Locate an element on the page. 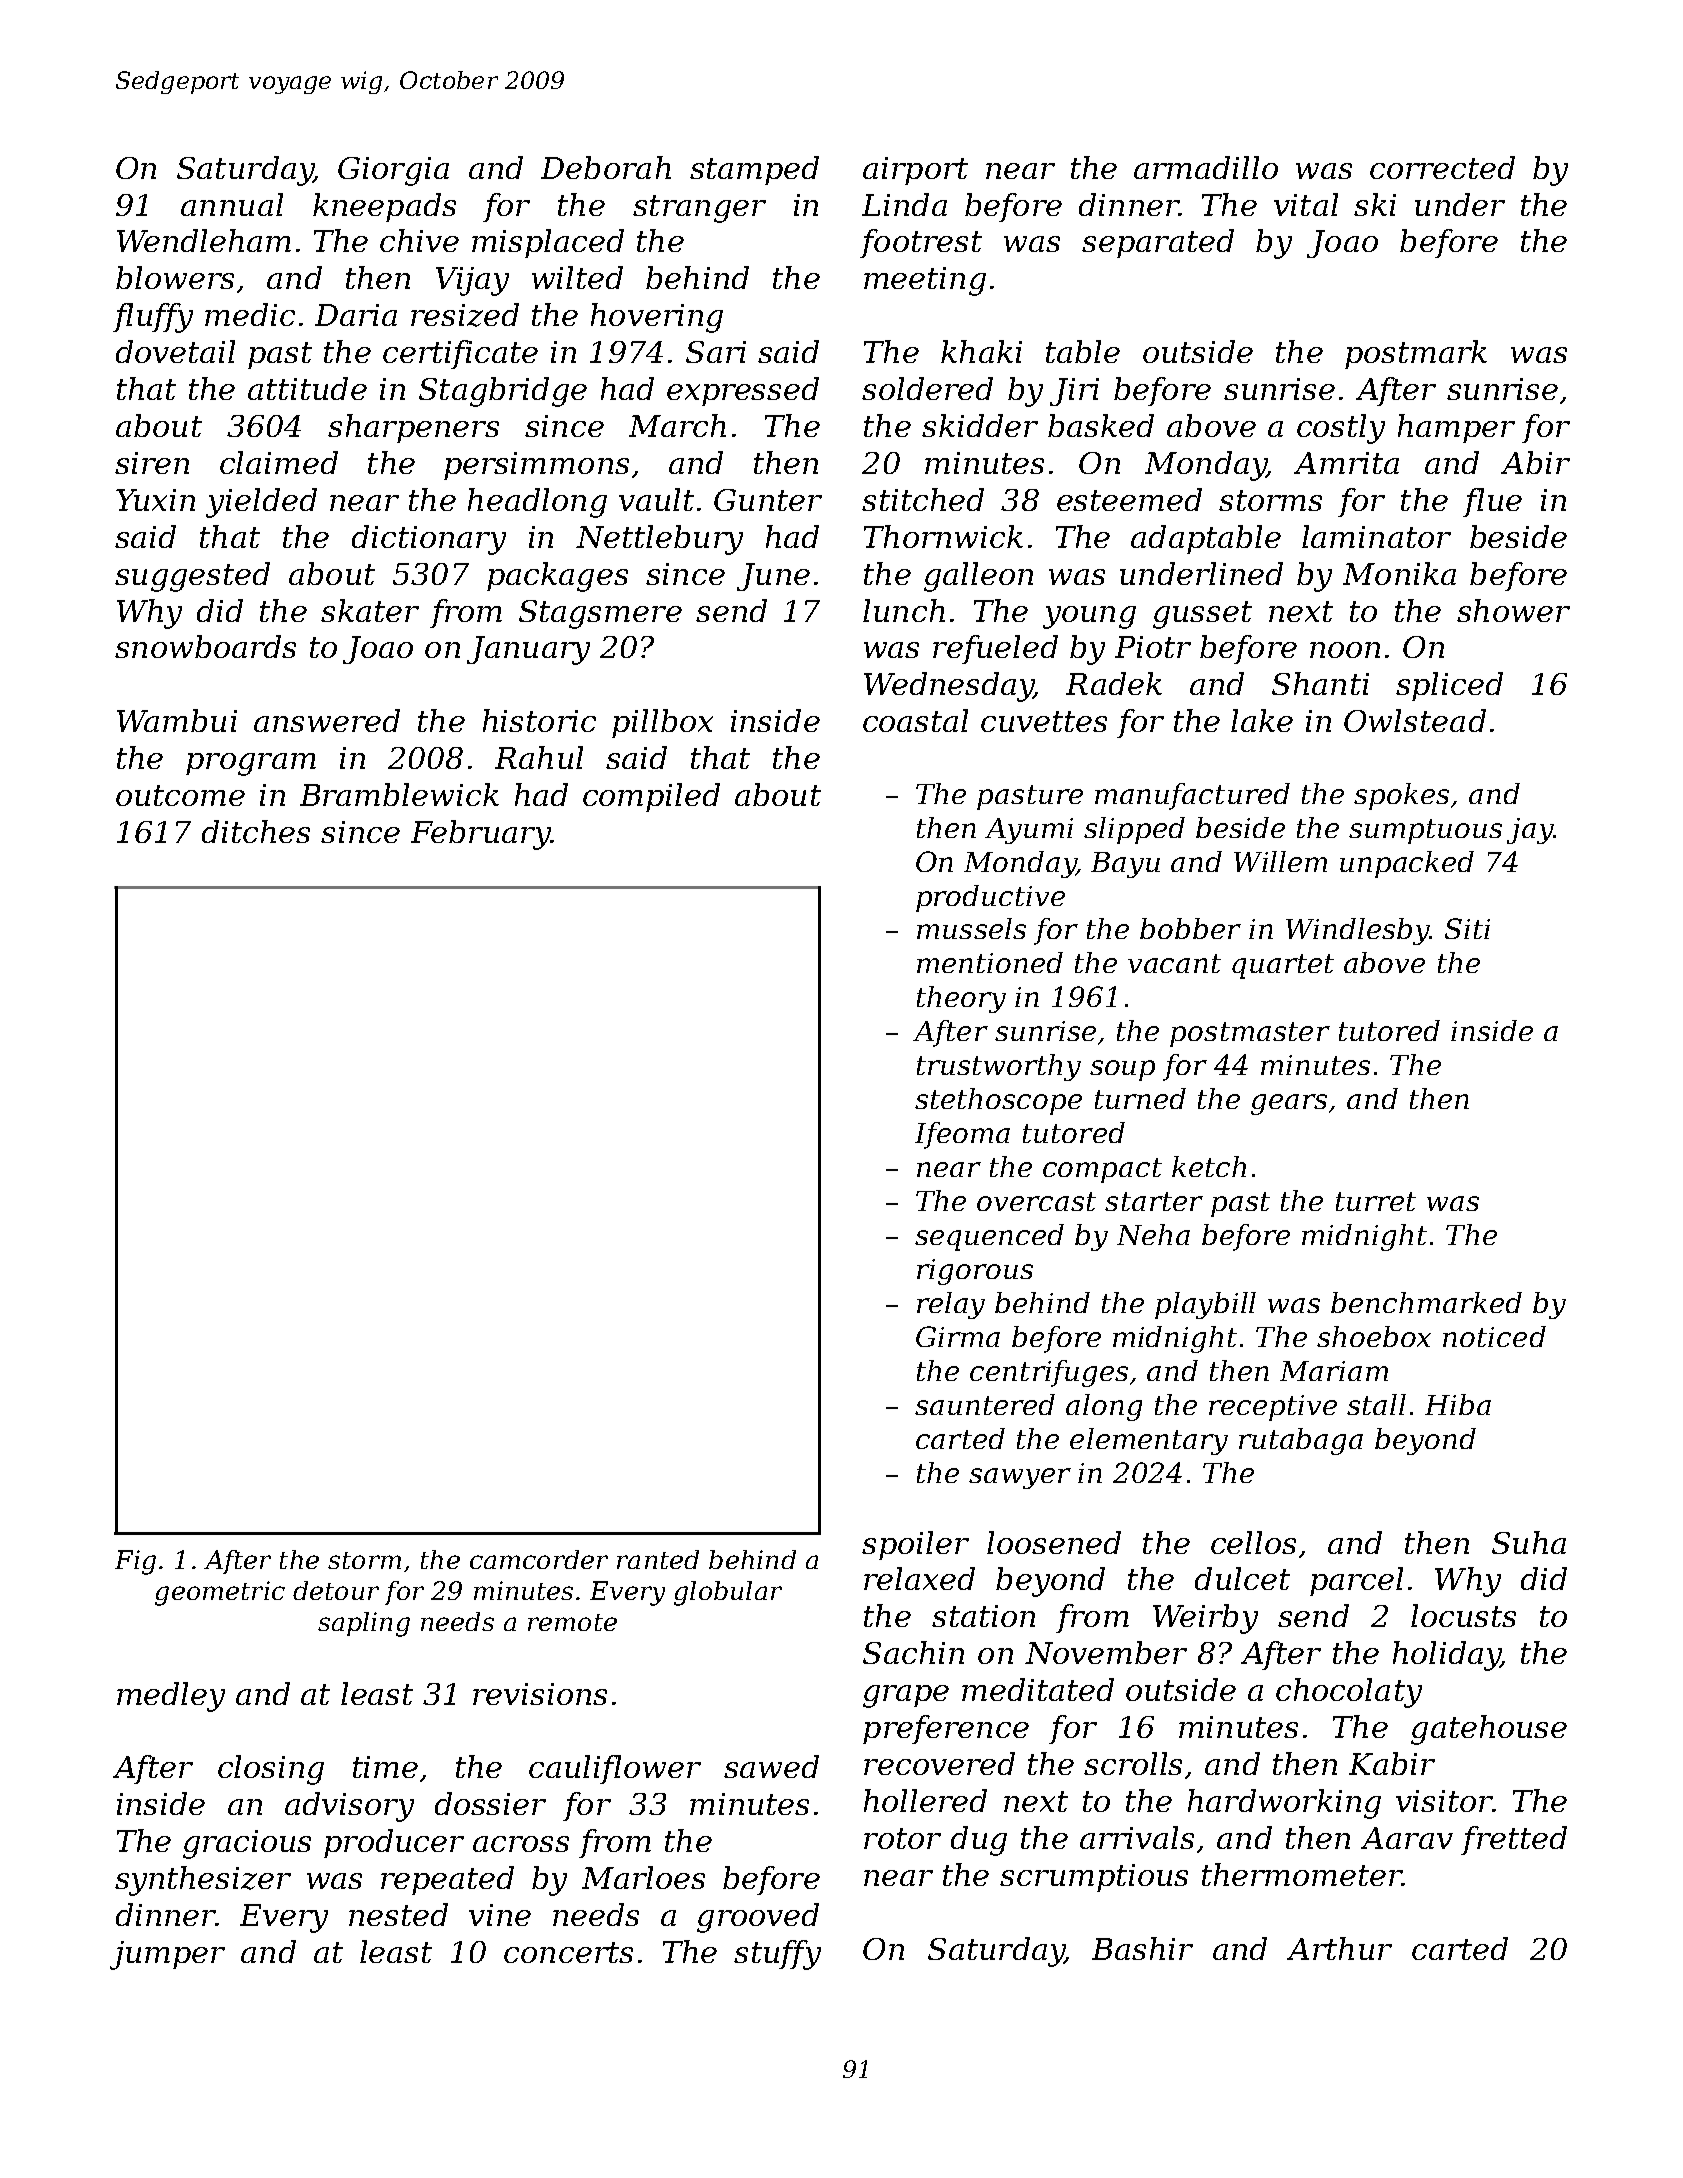  soldered is located at coordinates (927, 388).
